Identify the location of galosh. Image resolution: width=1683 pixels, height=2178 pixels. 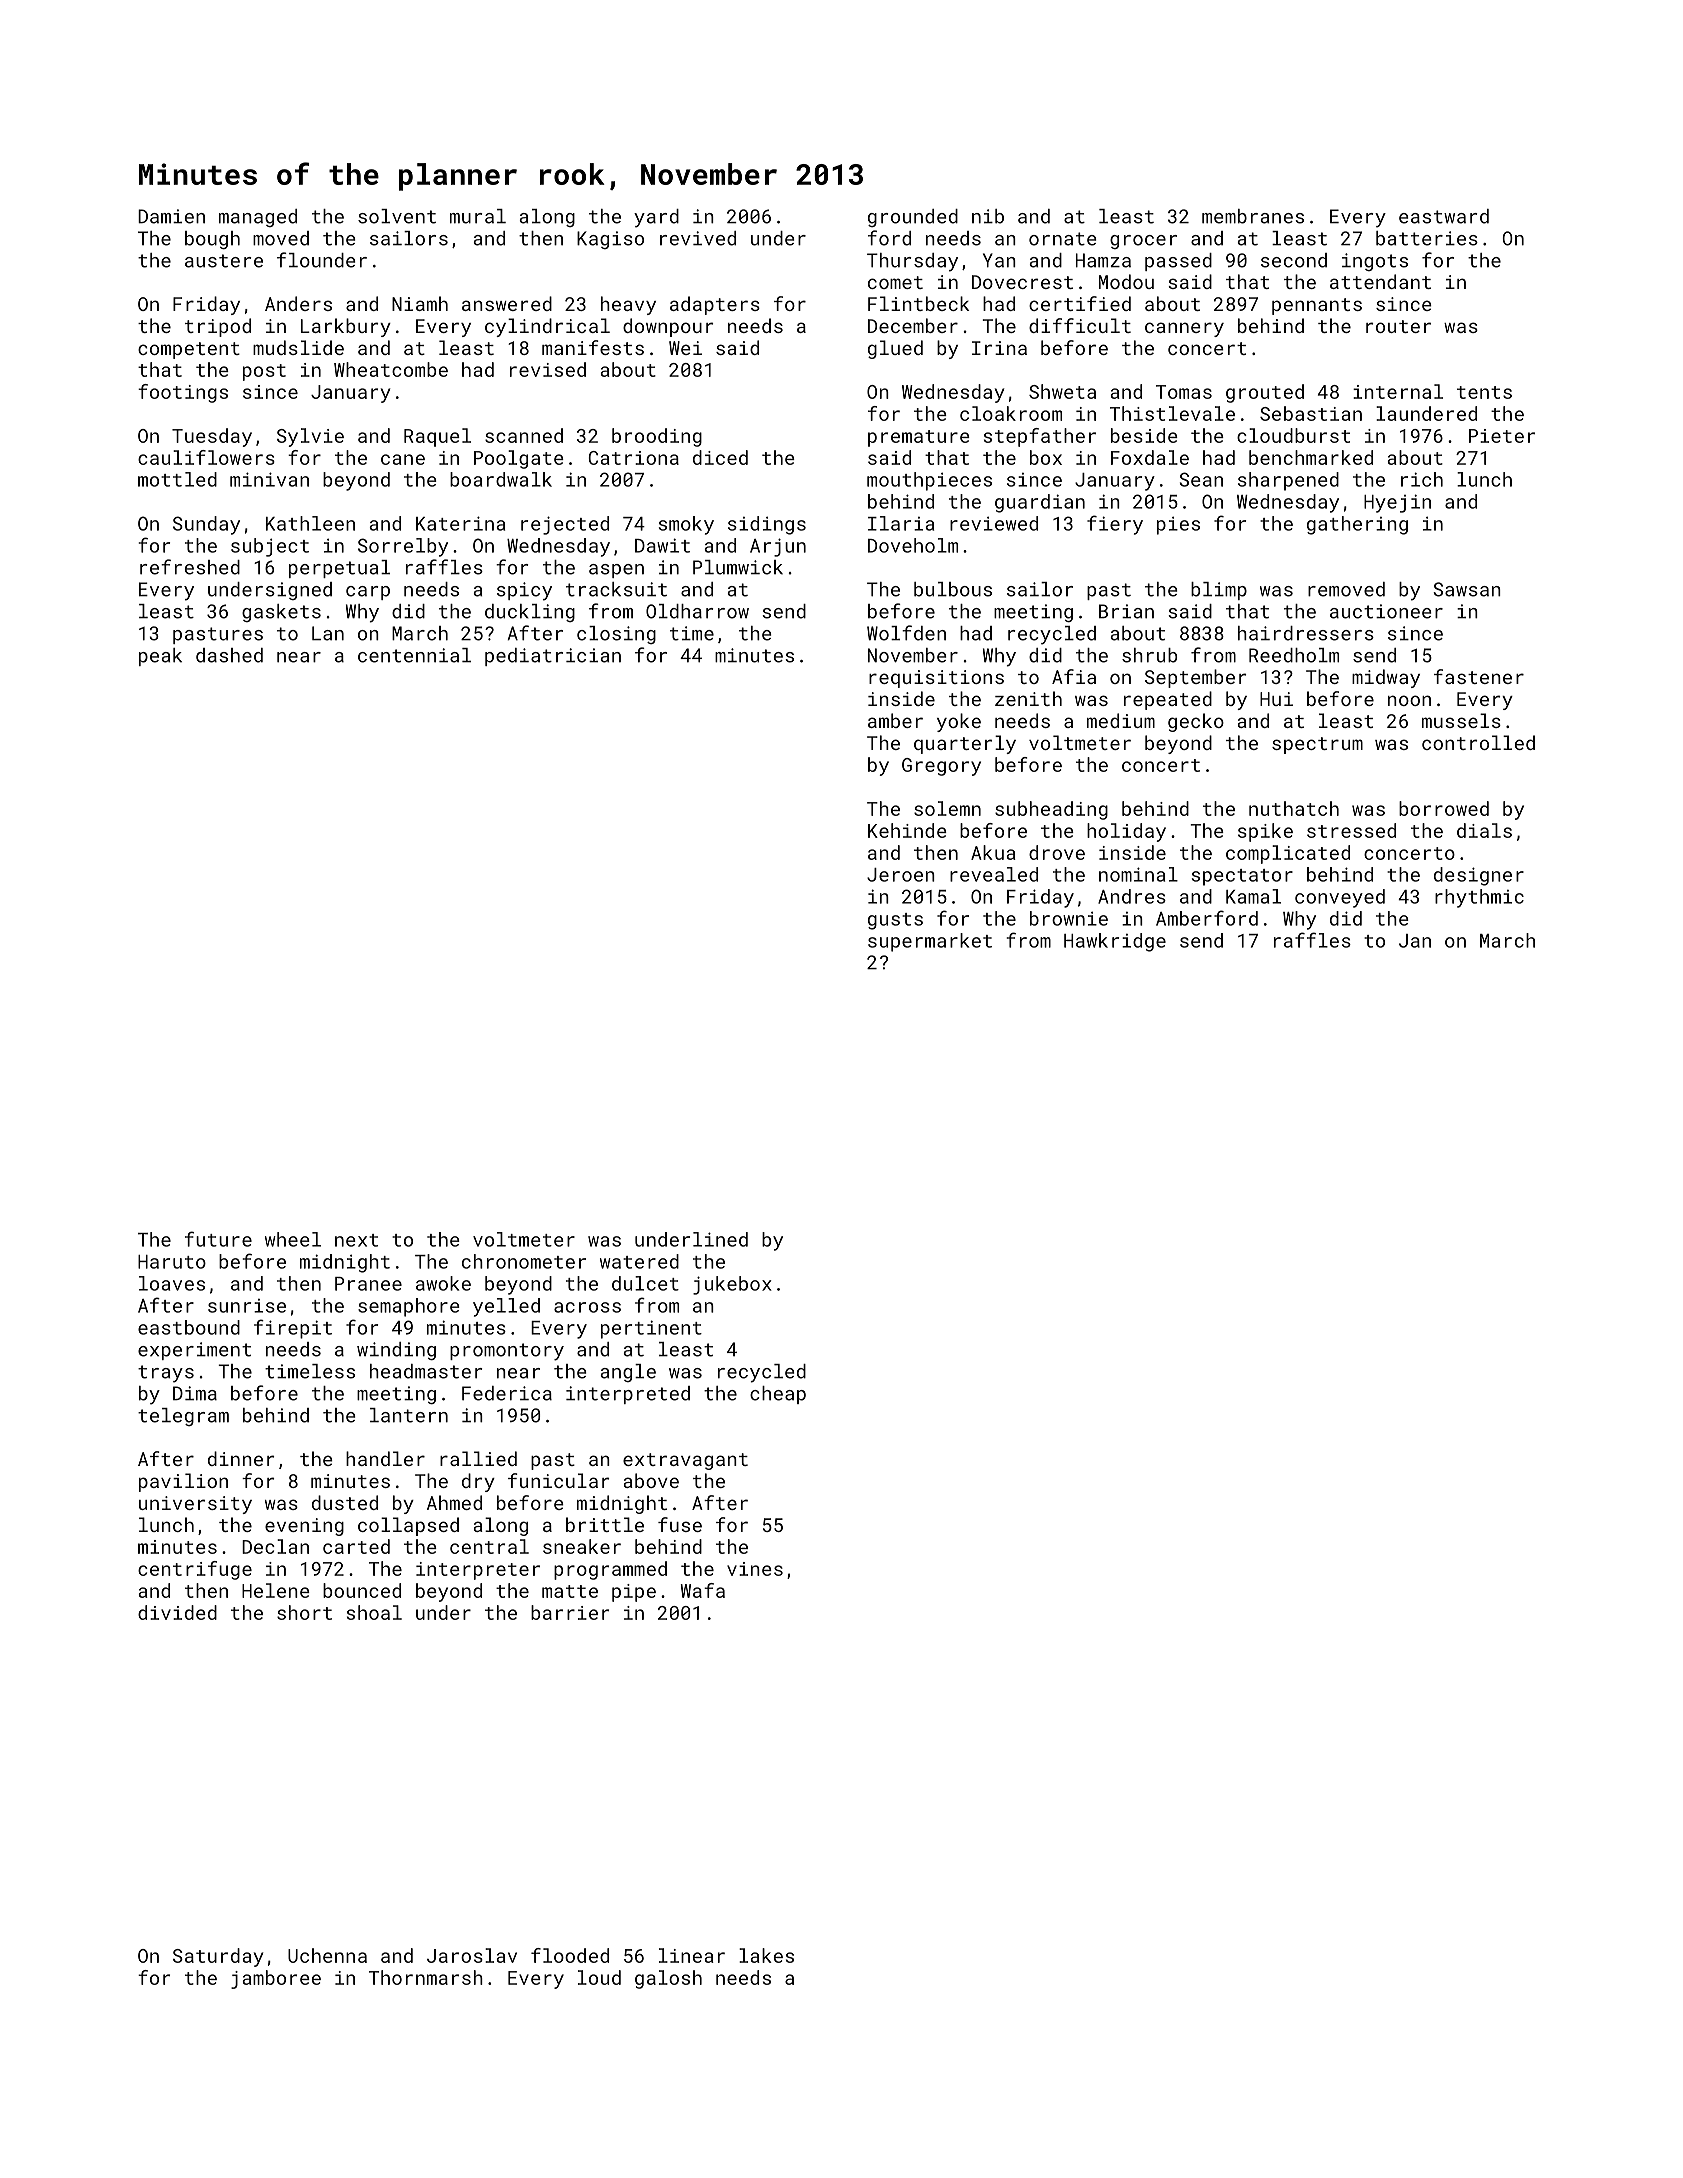
(668, 1979).
